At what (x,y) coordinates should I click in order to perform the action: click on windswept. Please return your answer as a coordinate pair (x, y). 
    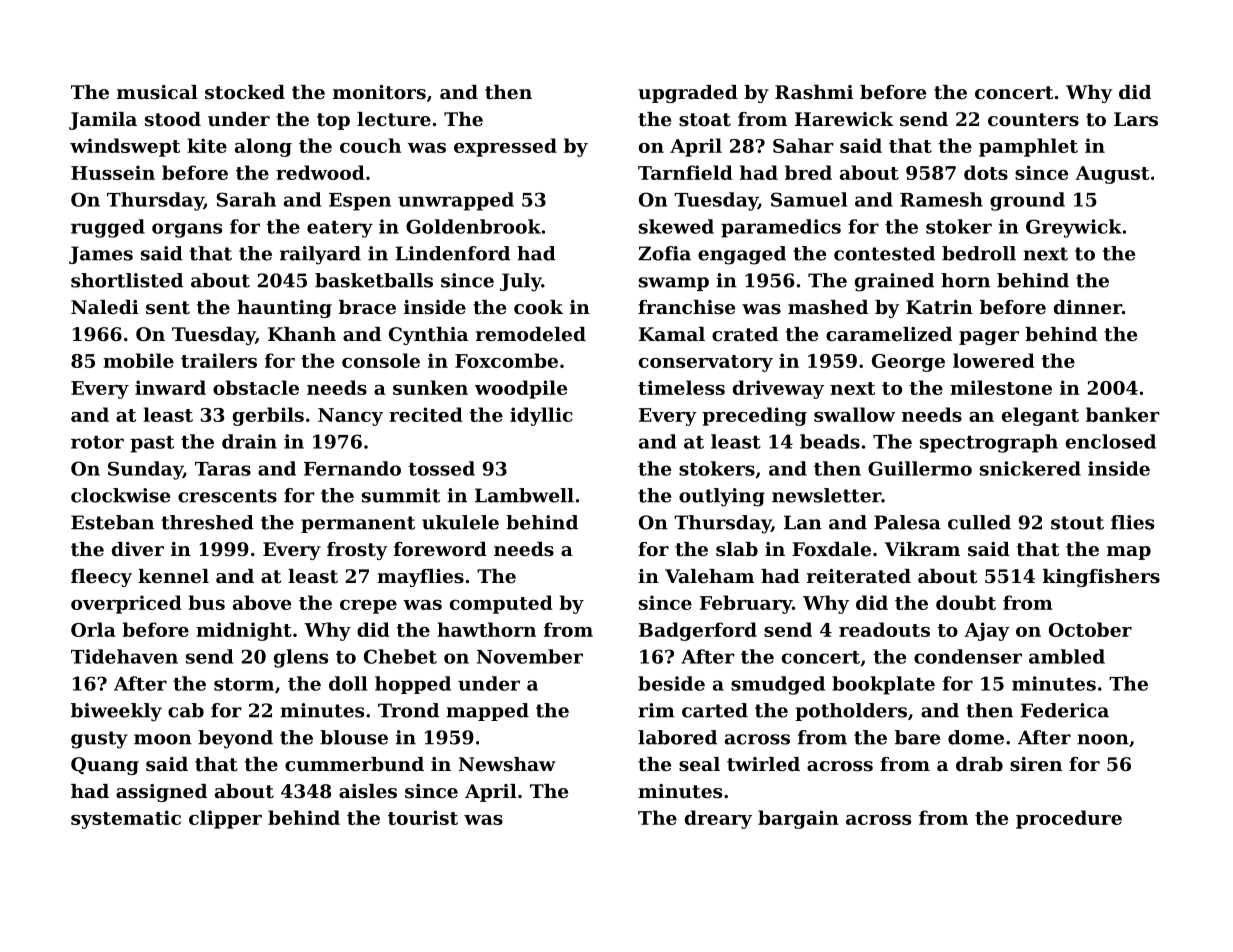
    Looking at the image, I should click on (125, 147).
